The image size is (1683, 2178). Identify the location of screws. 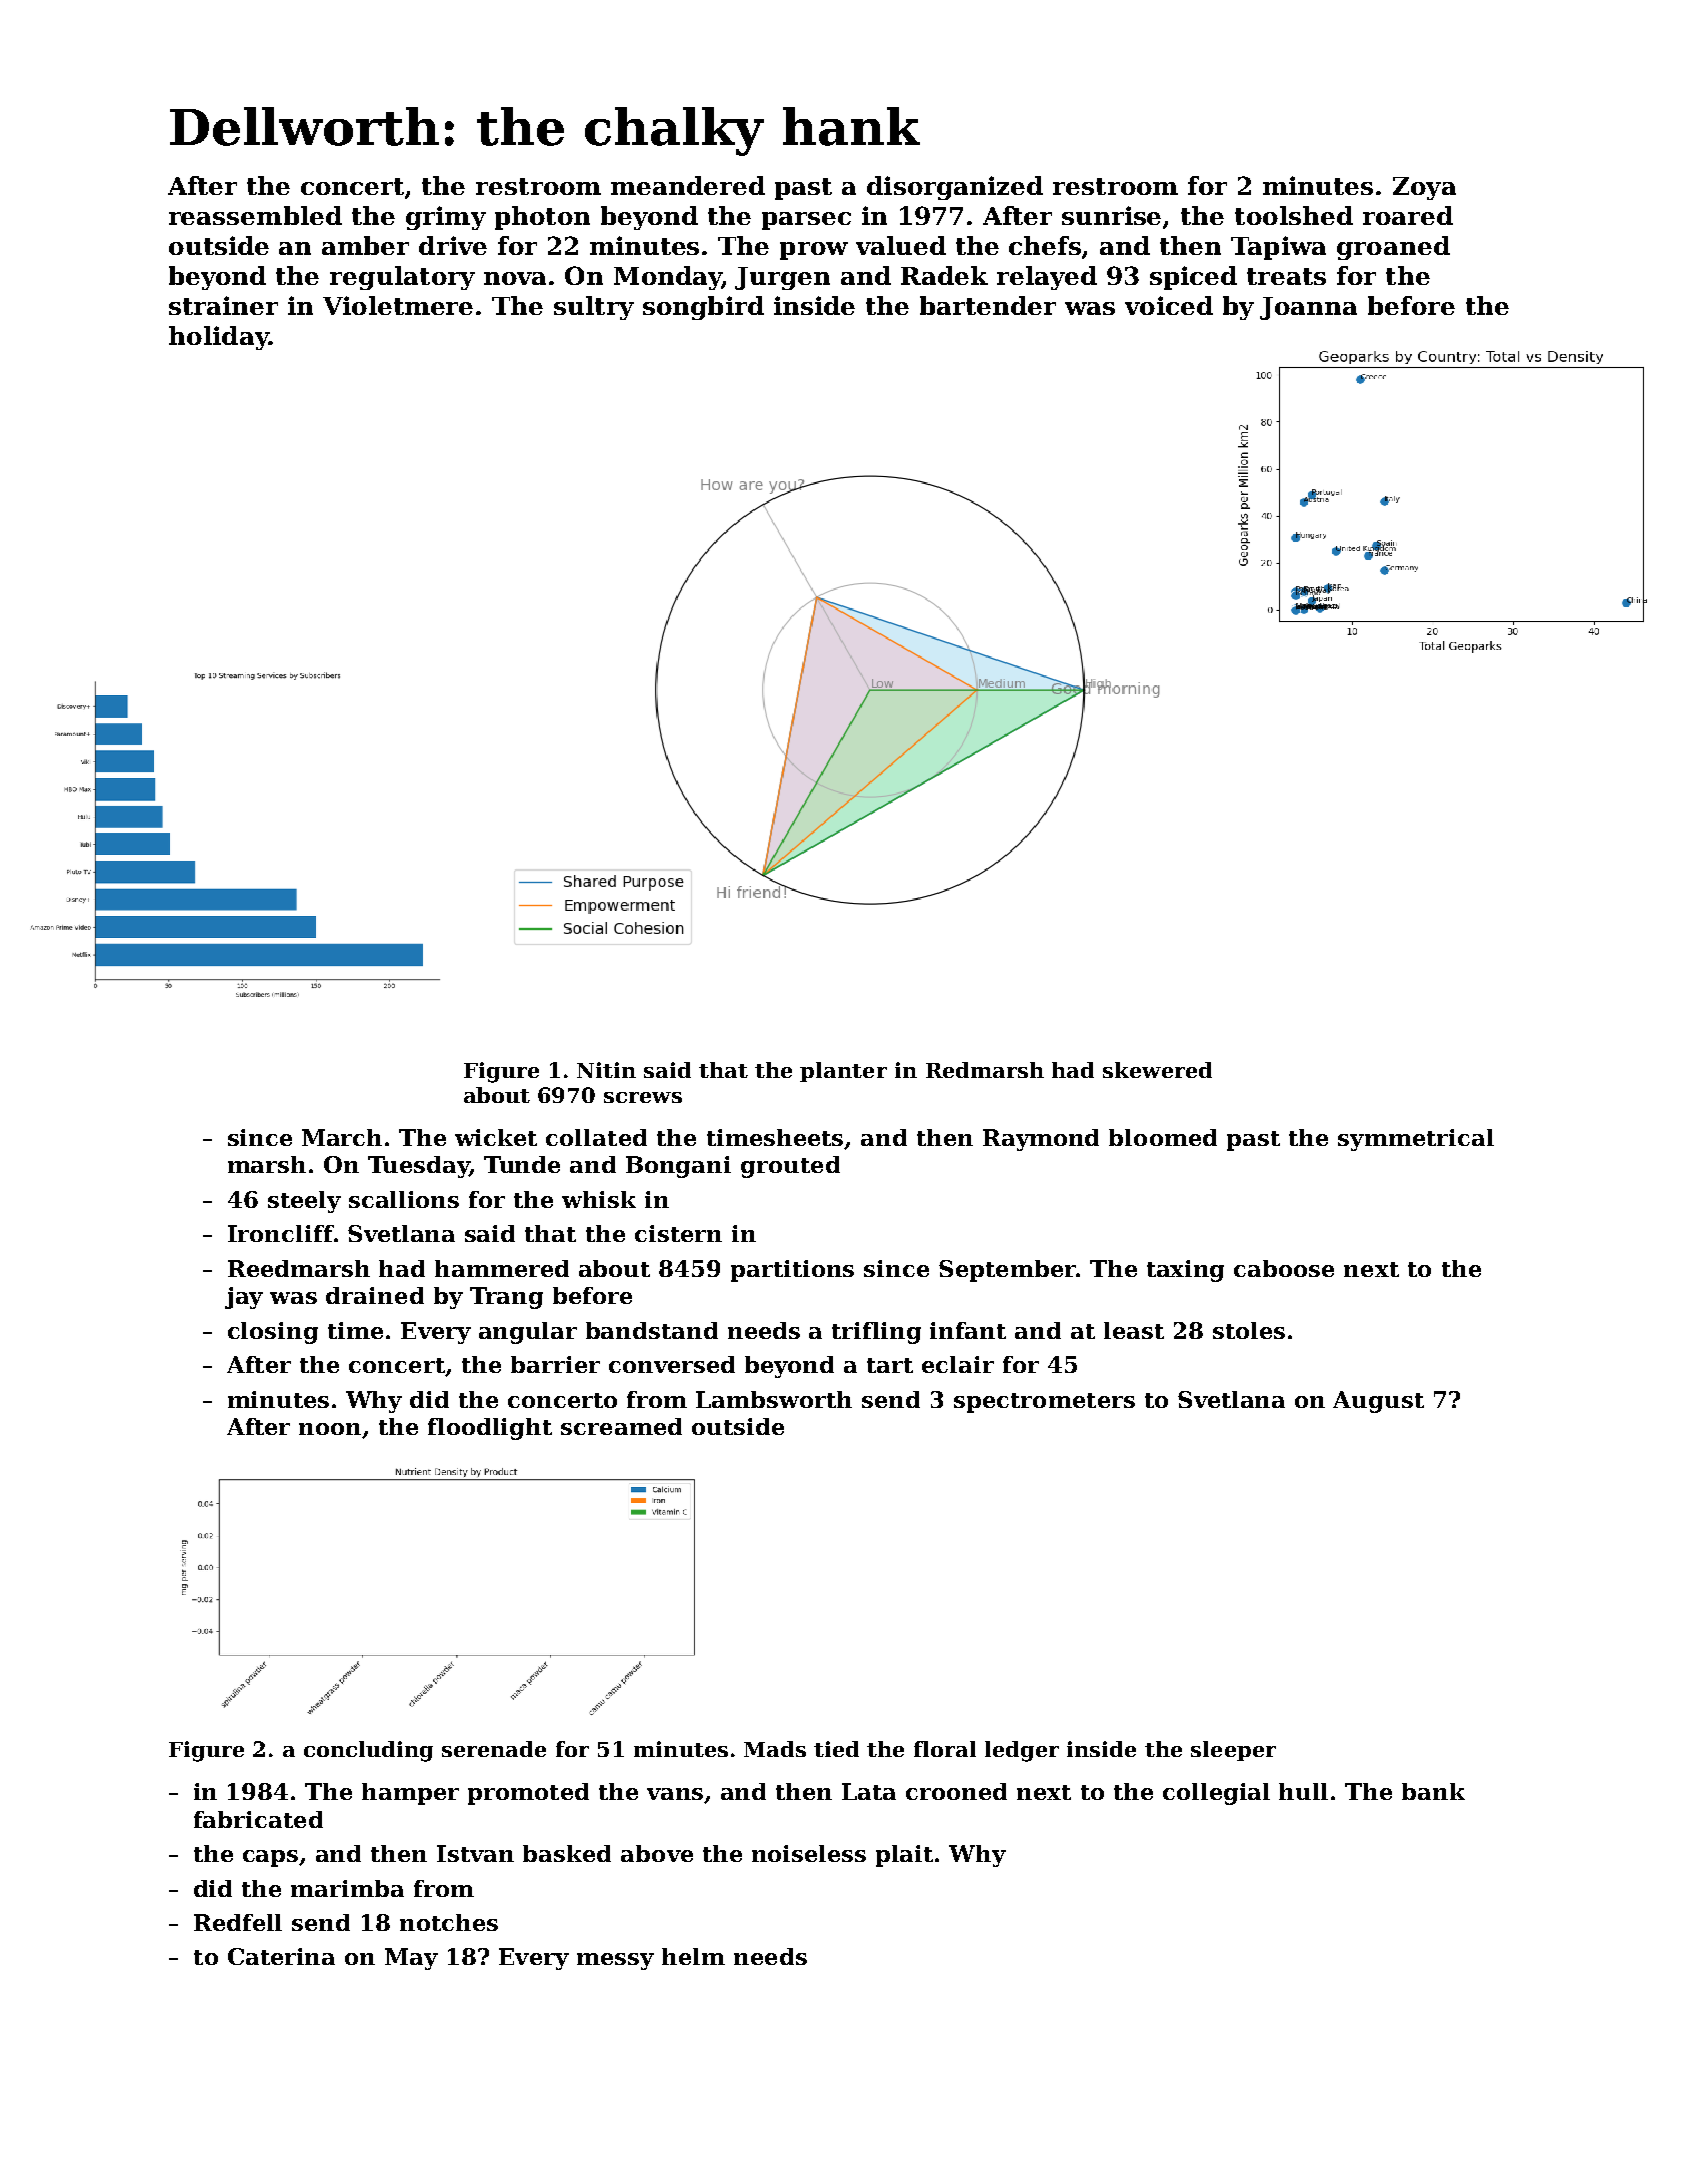
(643, 1097).
